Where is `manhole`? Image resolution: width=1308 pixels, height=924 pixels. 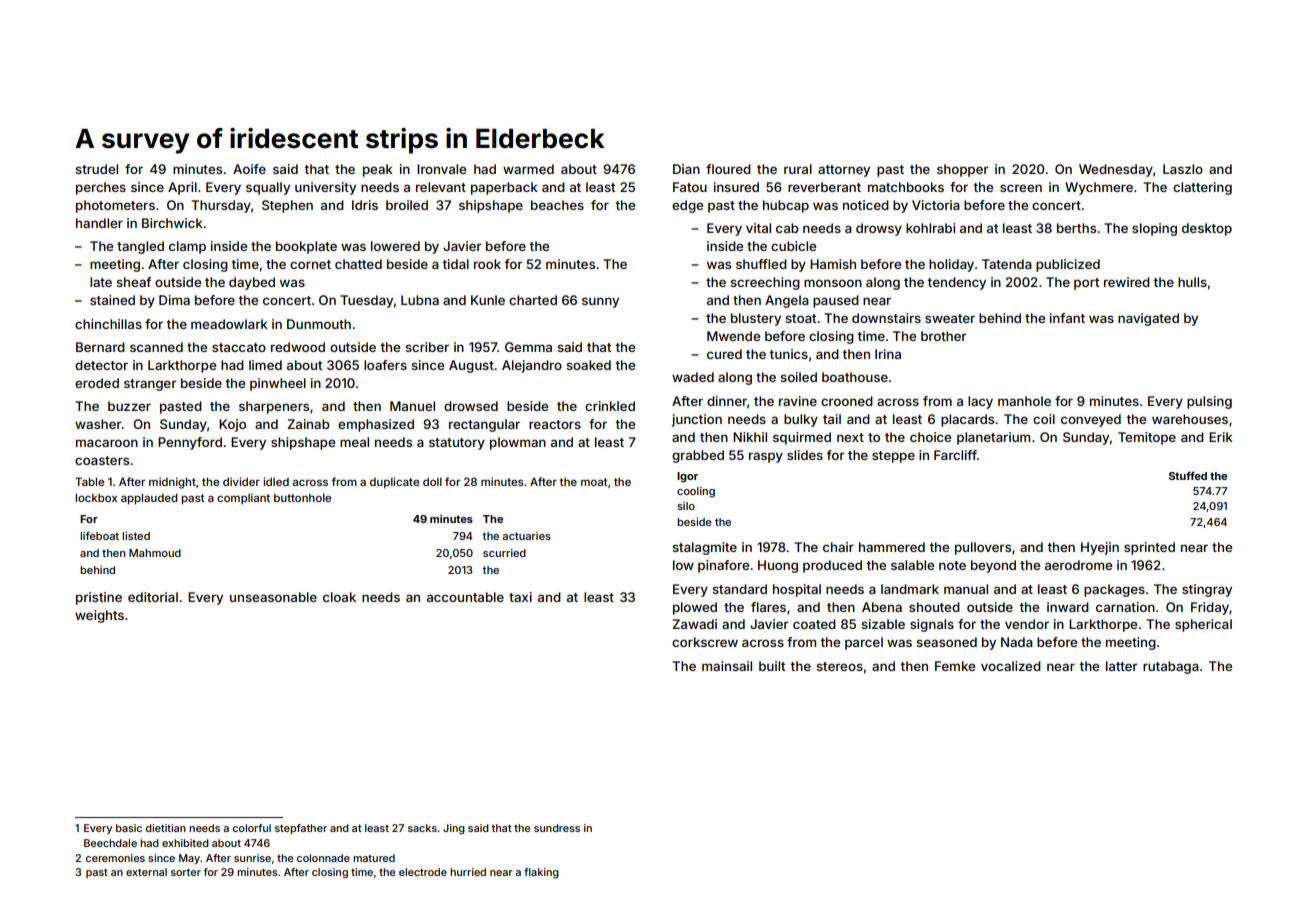
manhole is located at coordinates (1024, 401).
